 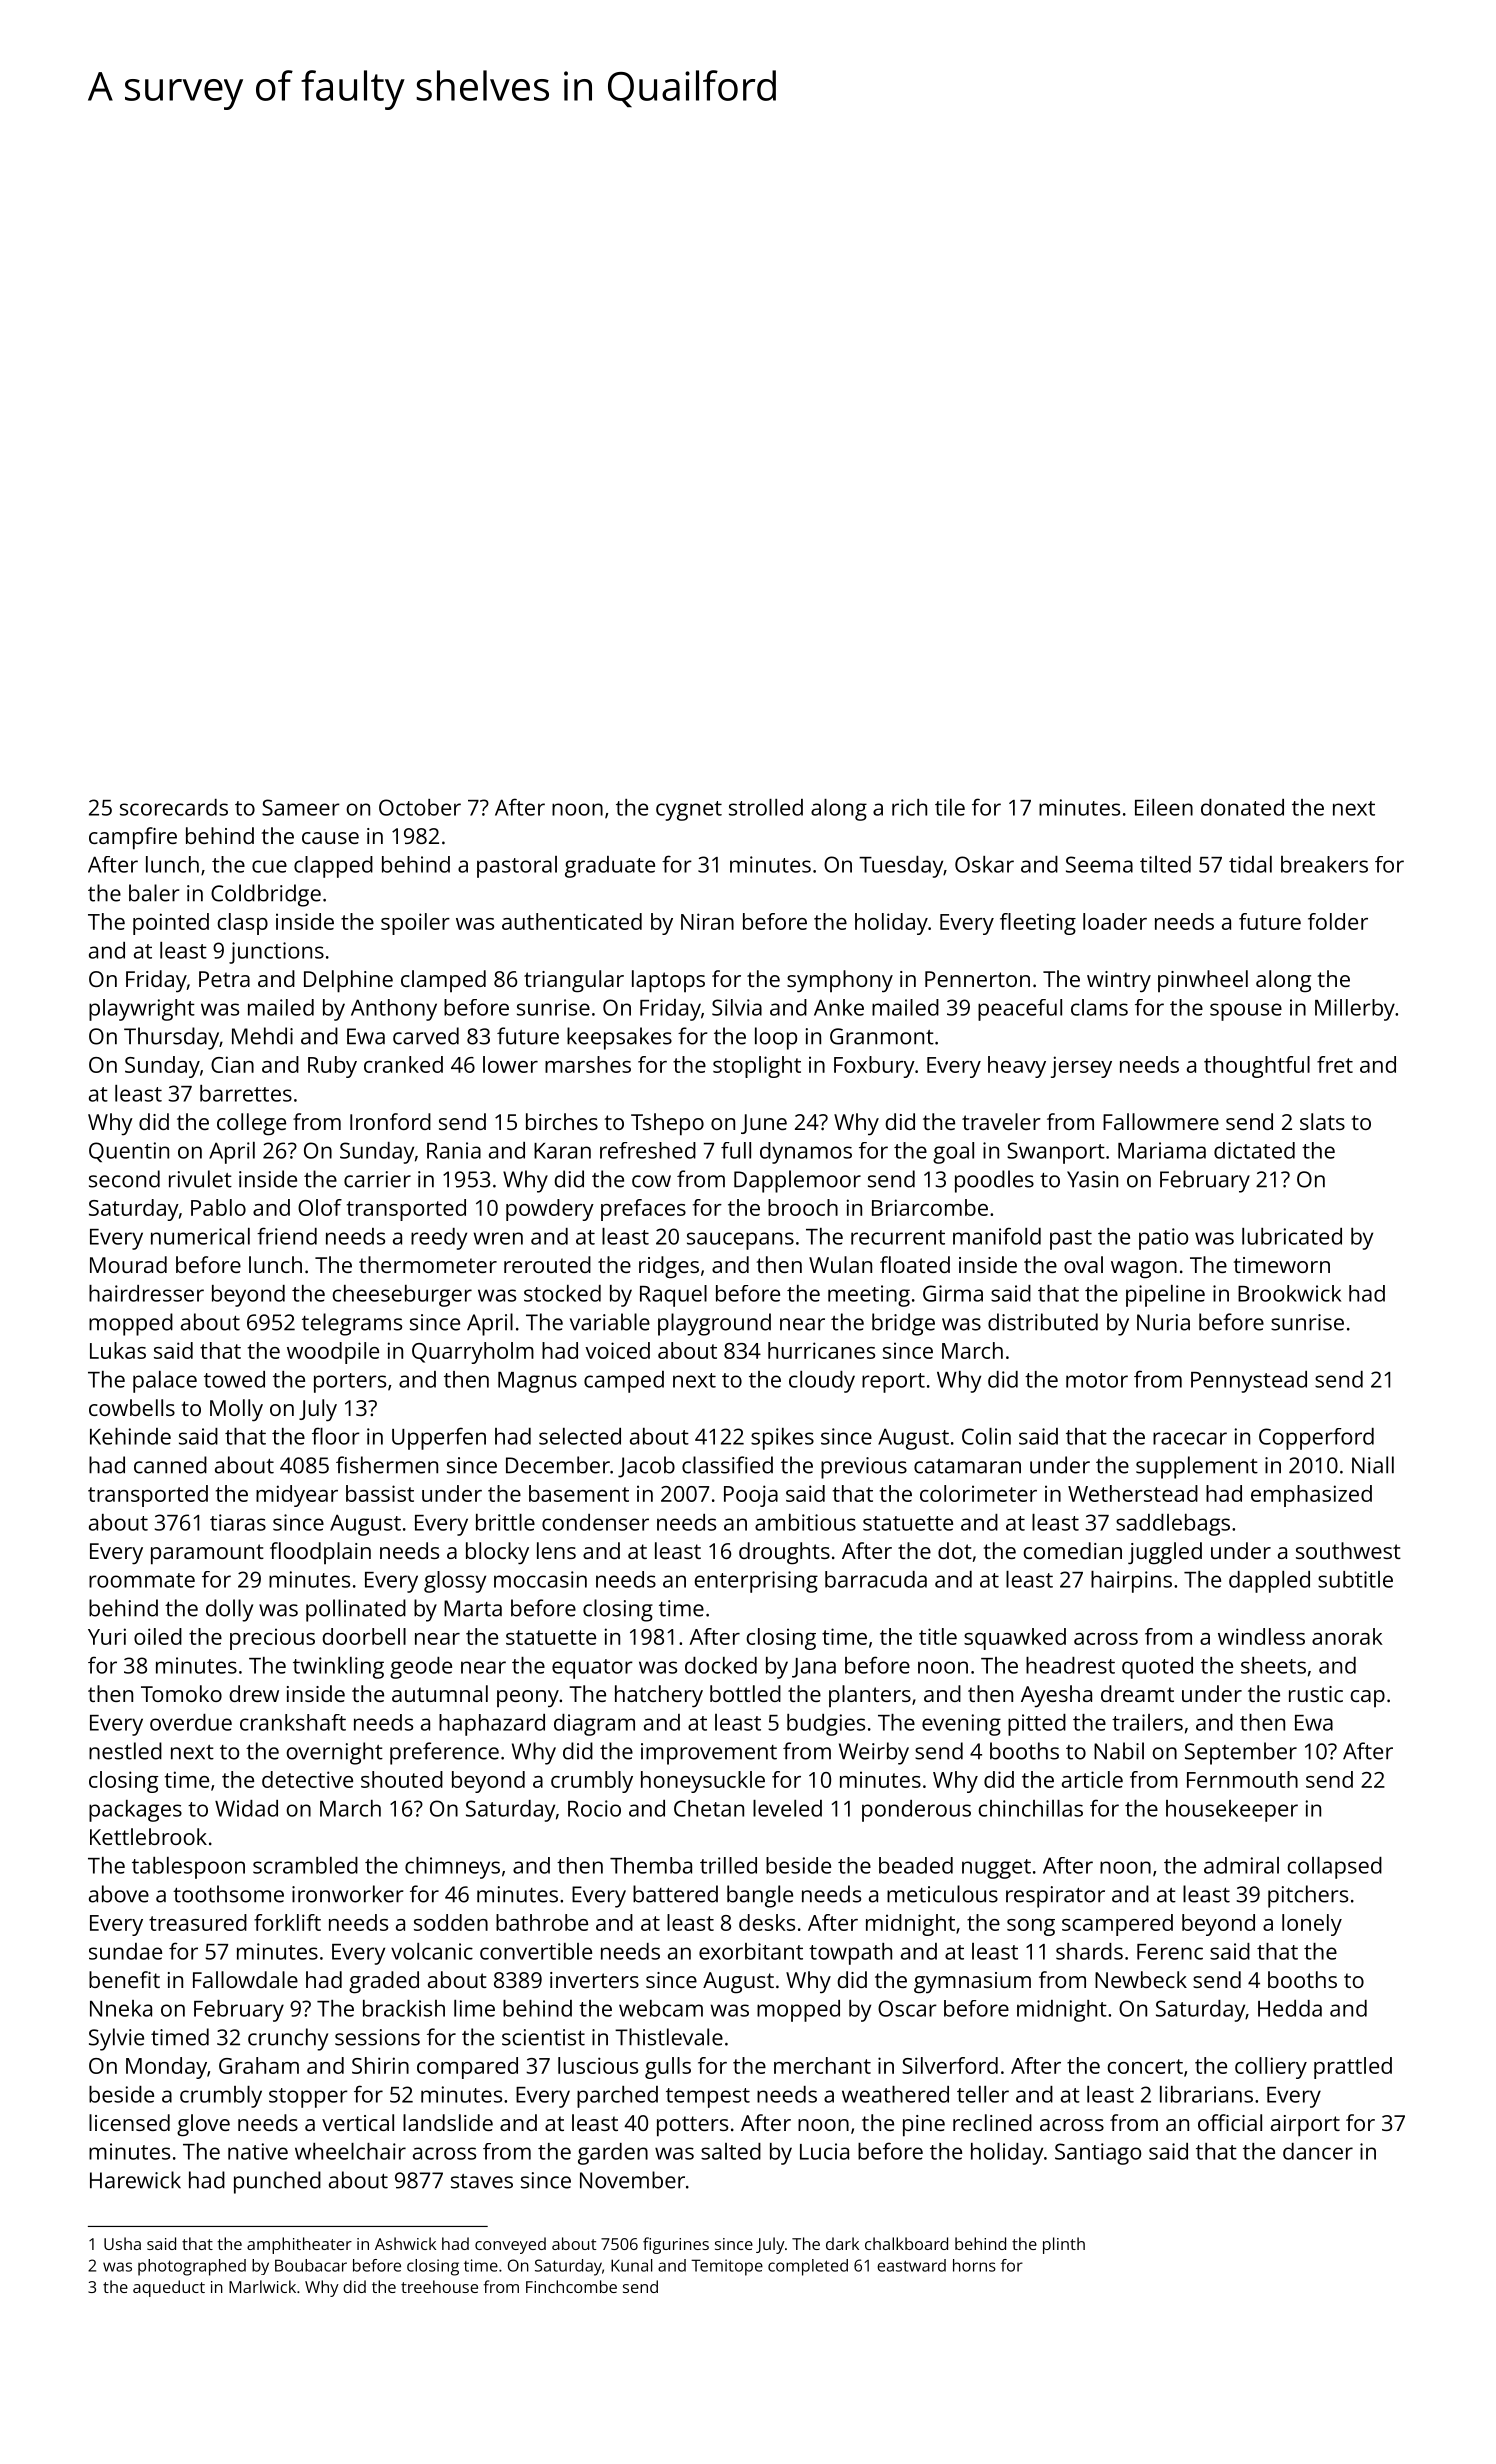 What do you see at coordinates (380, 2065) in the screenshot?
I see `Shirin` at bounding box center [380, 2065].
